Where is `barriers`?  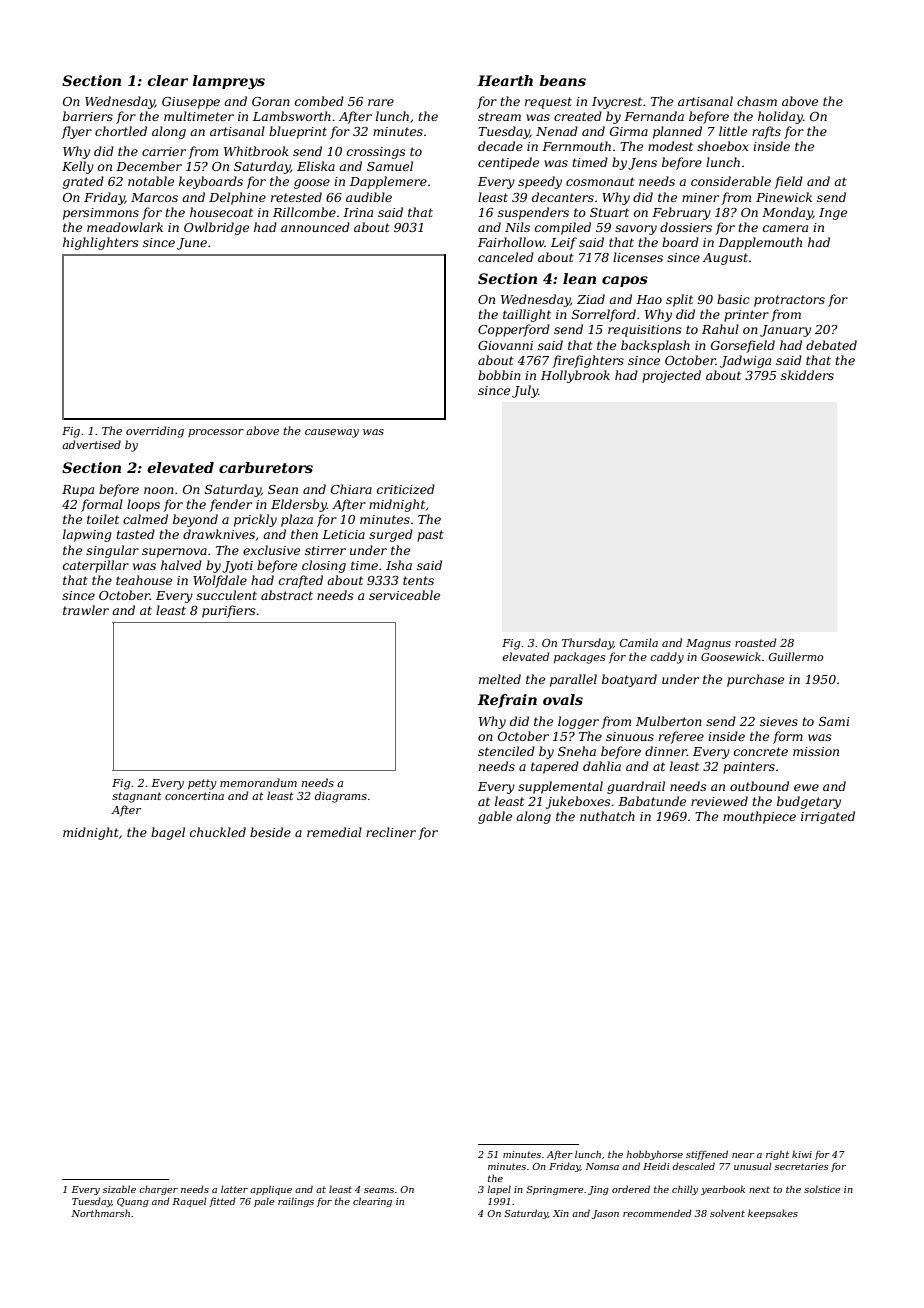
barriers is located at coordinates (88, 116).
